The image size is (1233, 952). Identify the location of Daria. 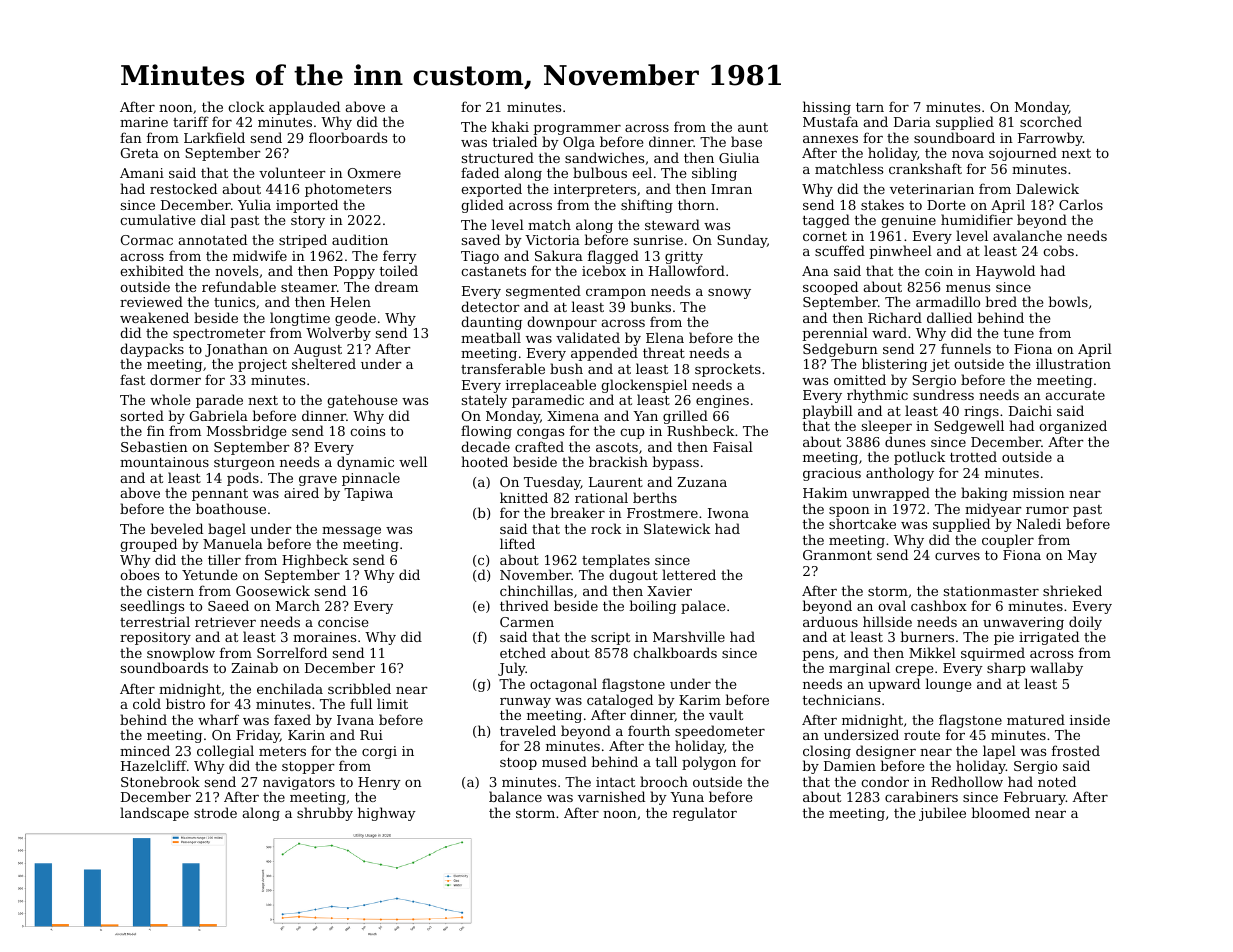
(912, 122).
